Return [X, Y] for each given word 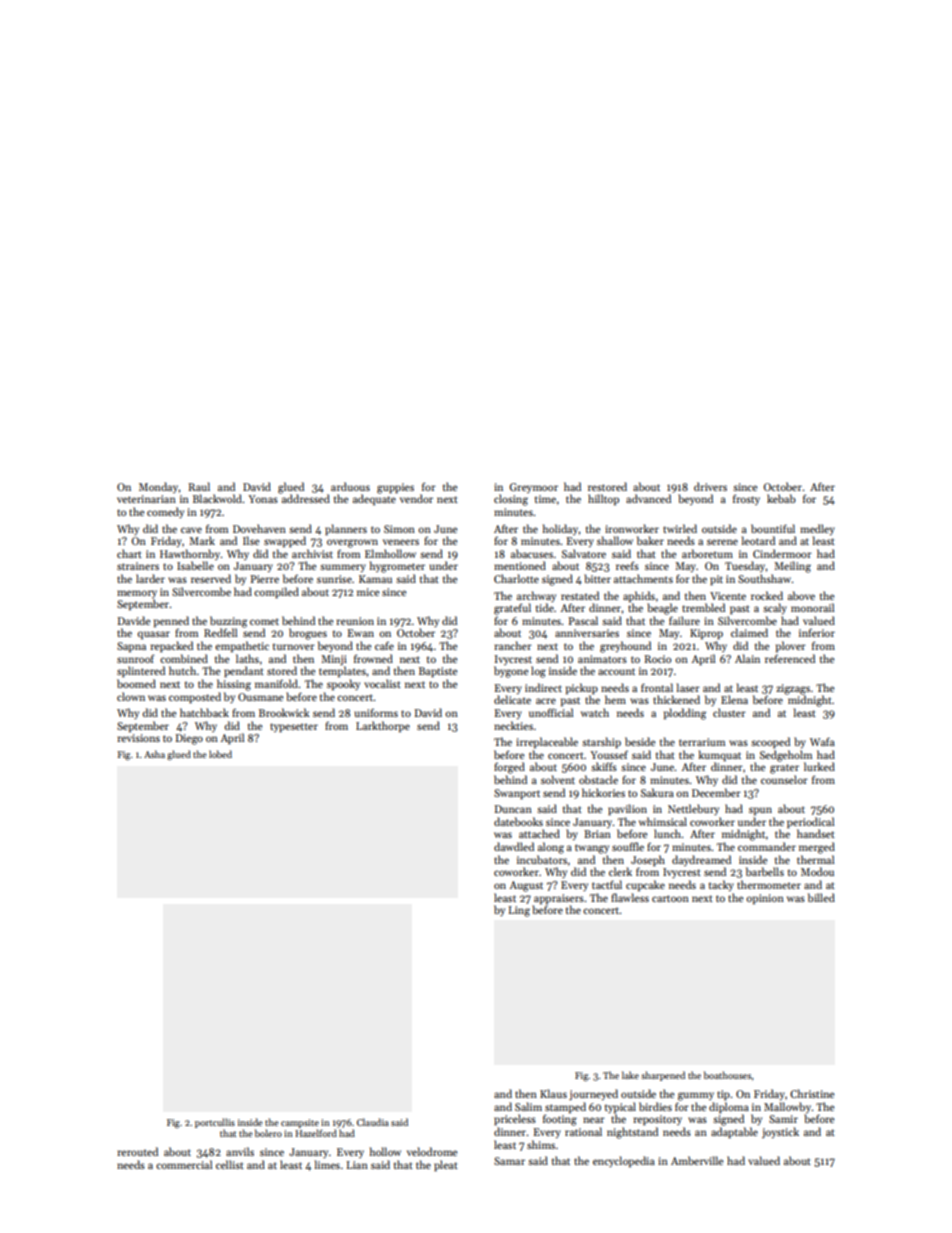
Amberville [697, 1160]
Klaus [553, 1093]
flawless [630, 897]
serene [722, 542]
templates [342, 671]
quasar [154, 635]
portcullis [215, 1123]
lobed [220, 754]
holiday [561, 529]
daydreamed [701, 860]
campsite [300, 1123]
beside [640, 741]
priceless [515, 1120]
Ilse [251, 540]
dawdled [514, 846]
